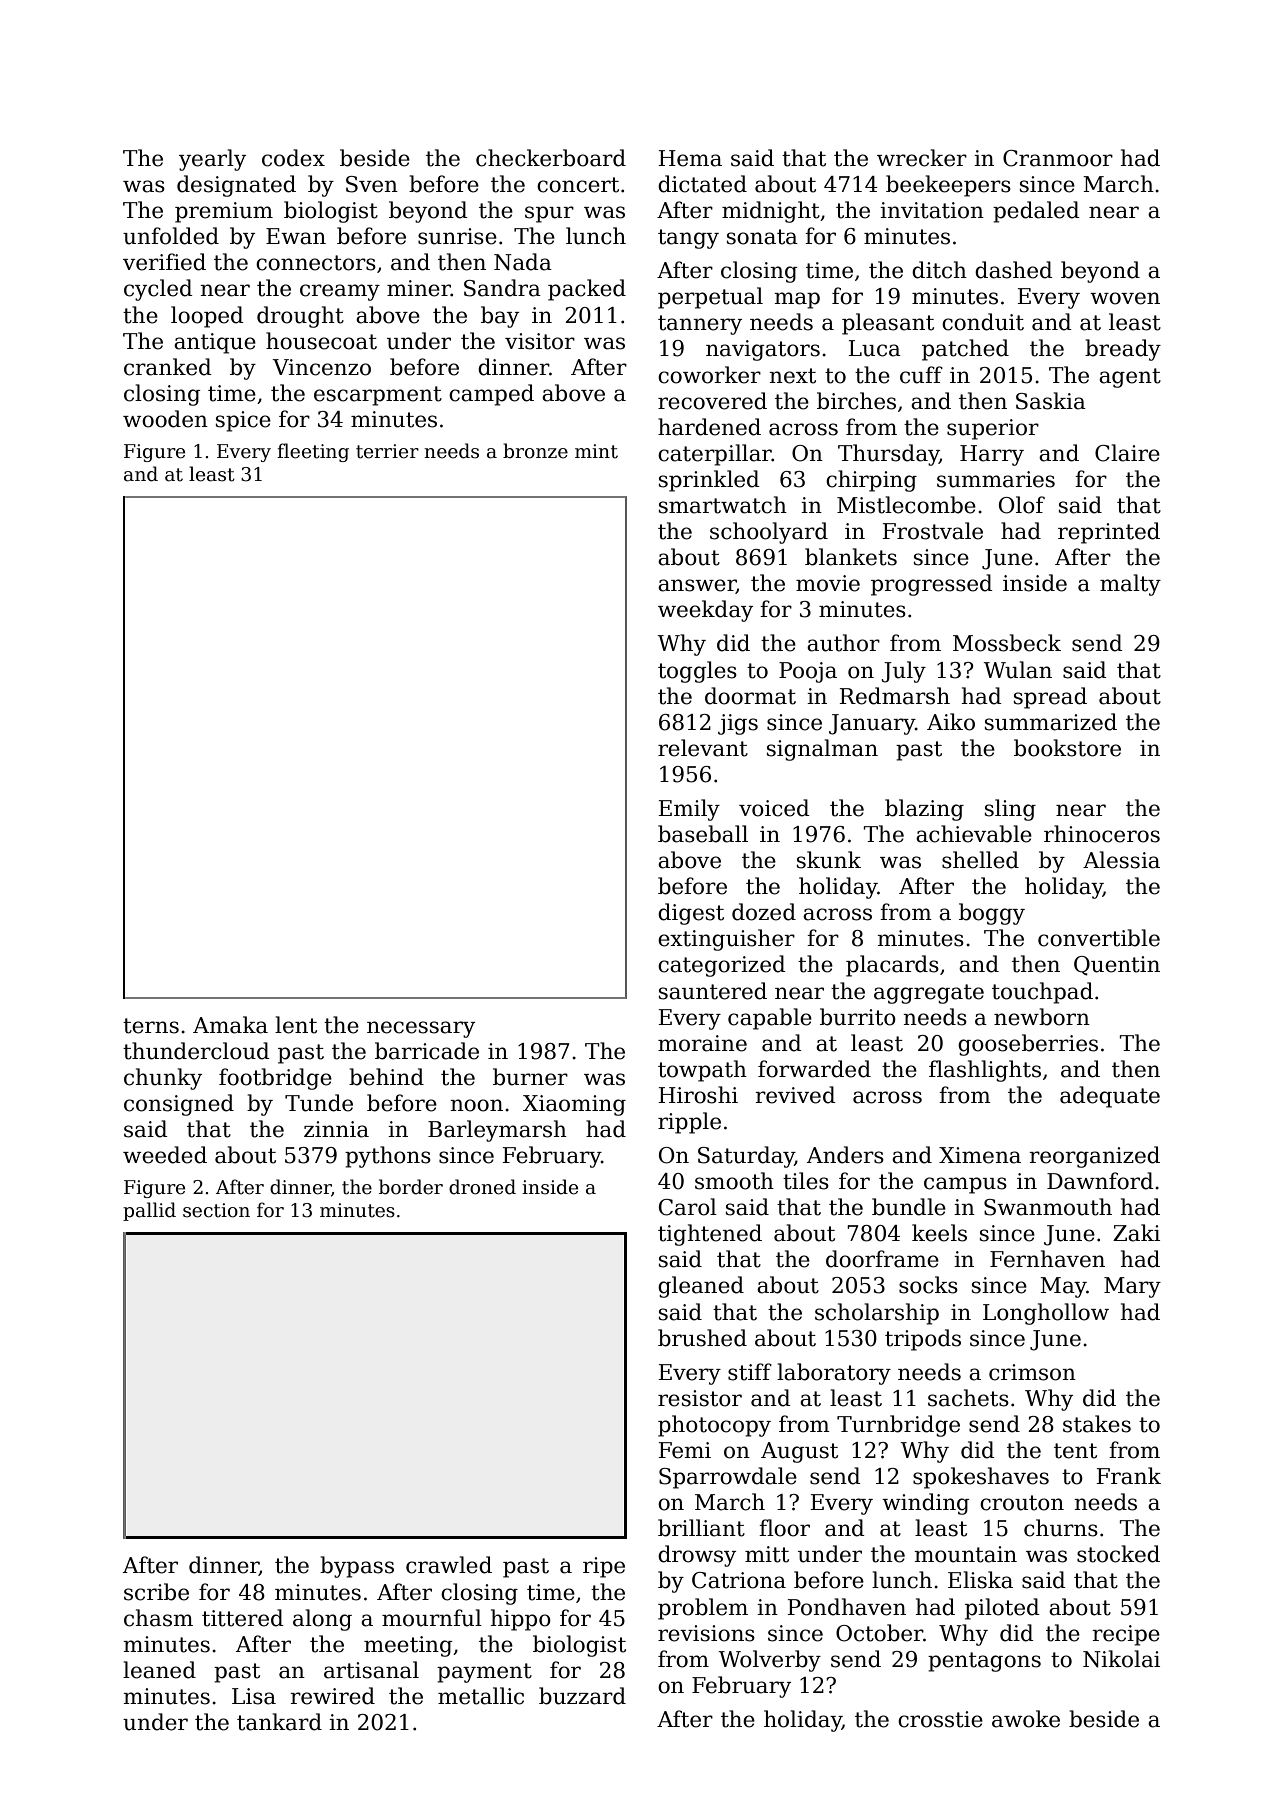 The width and height of the page is (1284, 1816). Describe the element at coordinates (411, 1187) in the page. I see `border` at that location.
